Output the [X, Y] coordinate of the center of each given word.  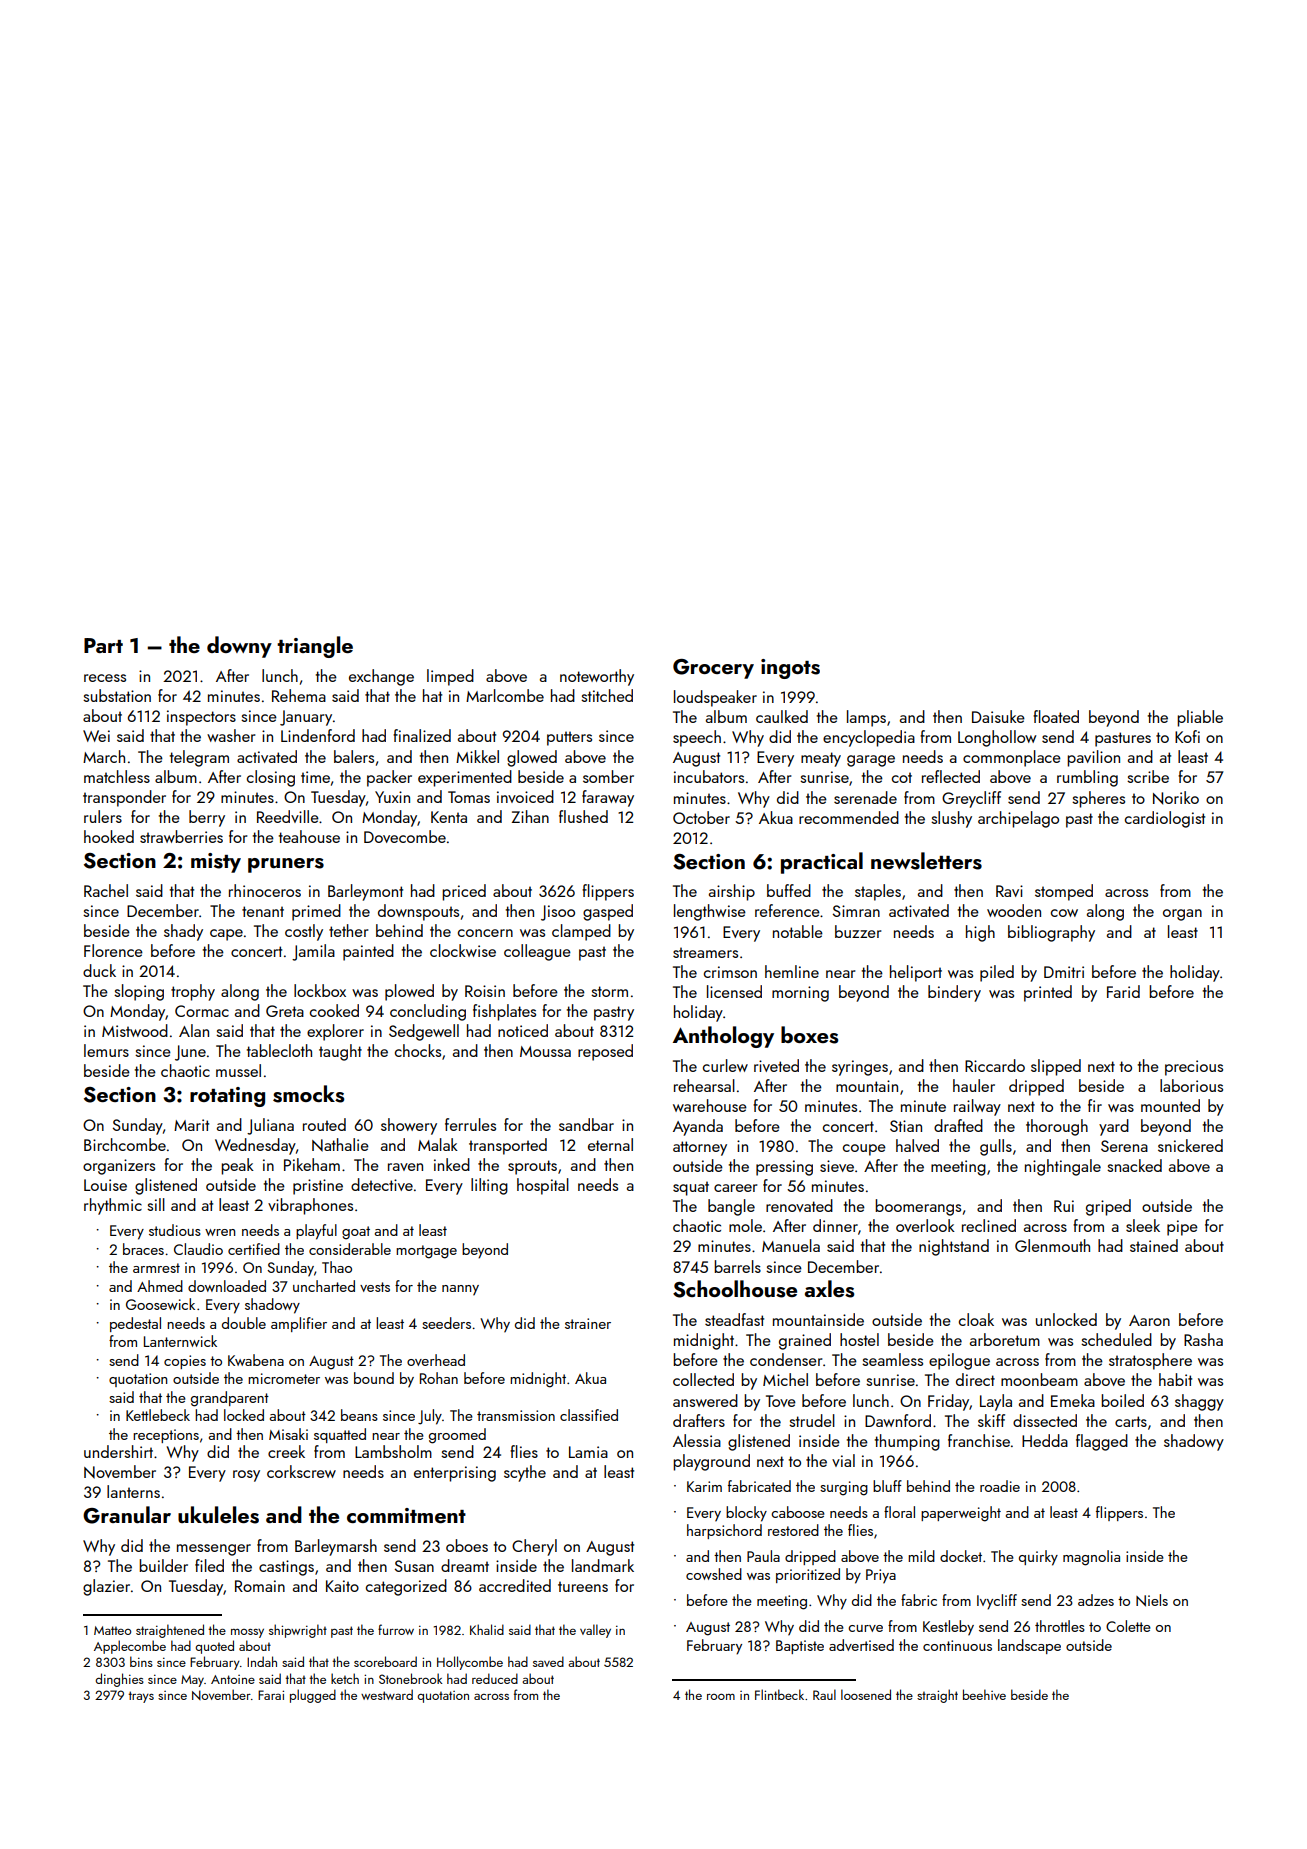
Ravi [1009, 891]
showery [409, 1126]
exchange [381, 677]
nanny [460, 1290]
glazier [106, 1587]
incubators [709, 776]
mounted [1170, 1105]
